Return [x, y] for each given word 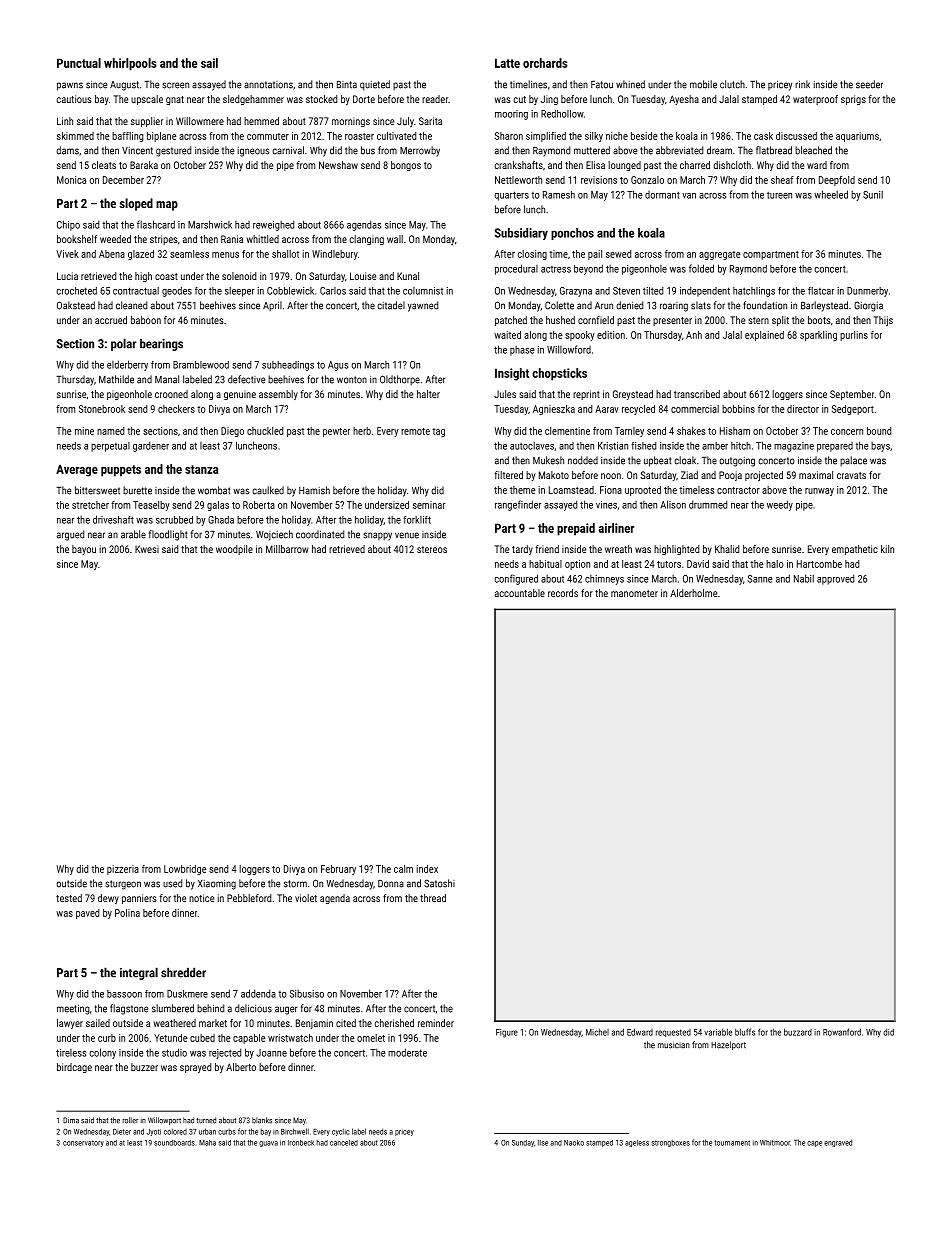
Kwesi [147, 549]
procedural [516, 269]
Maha [207, 1143]
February [338, 870]
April [272, 306]
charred [695, 165]
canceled [344, 1143]
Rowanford [842, 1032]
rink [802, 84]
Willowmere [200, 121]
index [427, 869]
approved [835, 579]
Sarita [430, 121]
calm [403, 869]
